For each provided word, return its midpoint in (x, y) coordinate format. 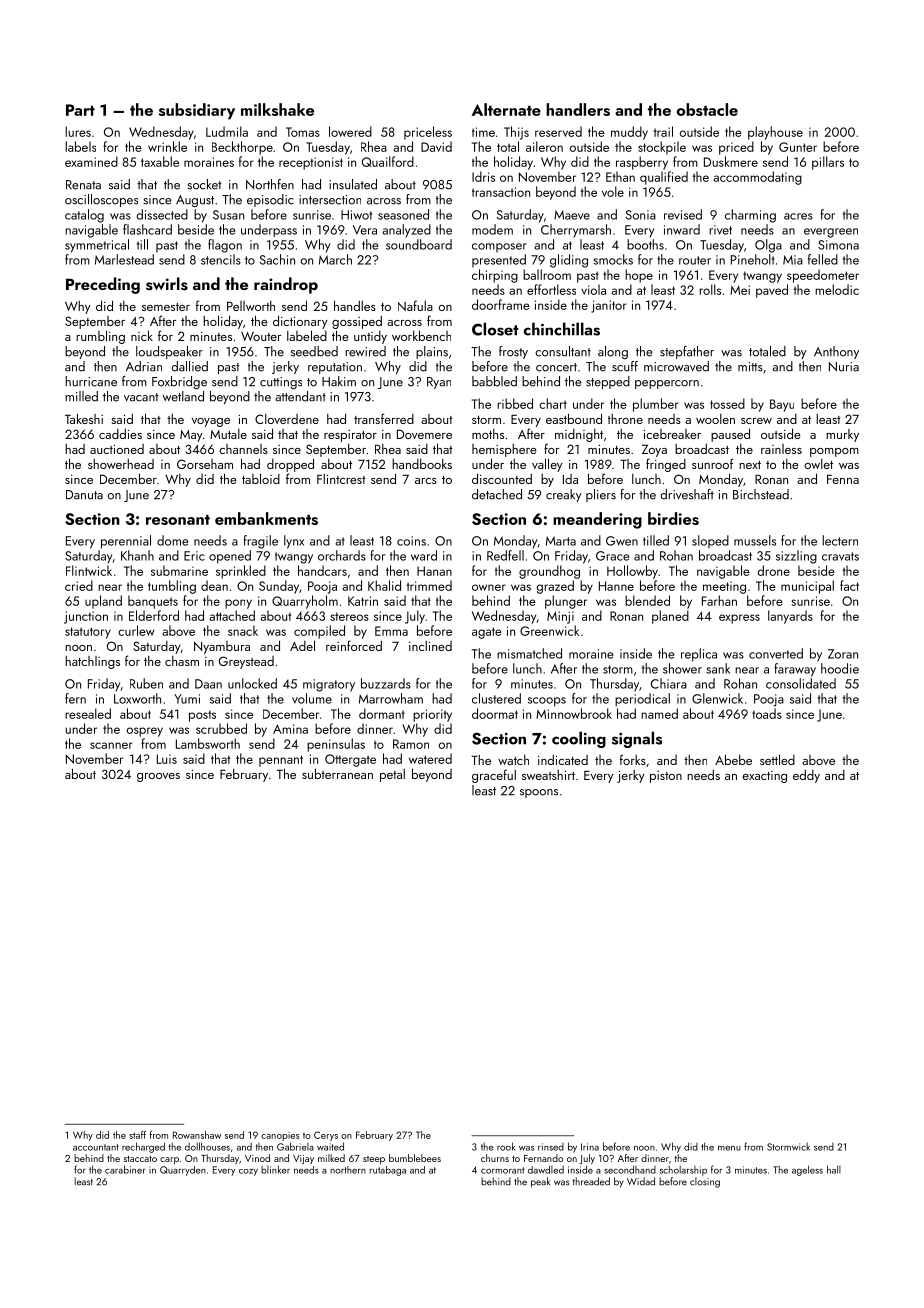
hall (834, 1169)
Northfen (270, 184)
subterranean (337, 773)
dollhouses (207, 1146)
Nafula (415, 305)
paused (730, 435)
